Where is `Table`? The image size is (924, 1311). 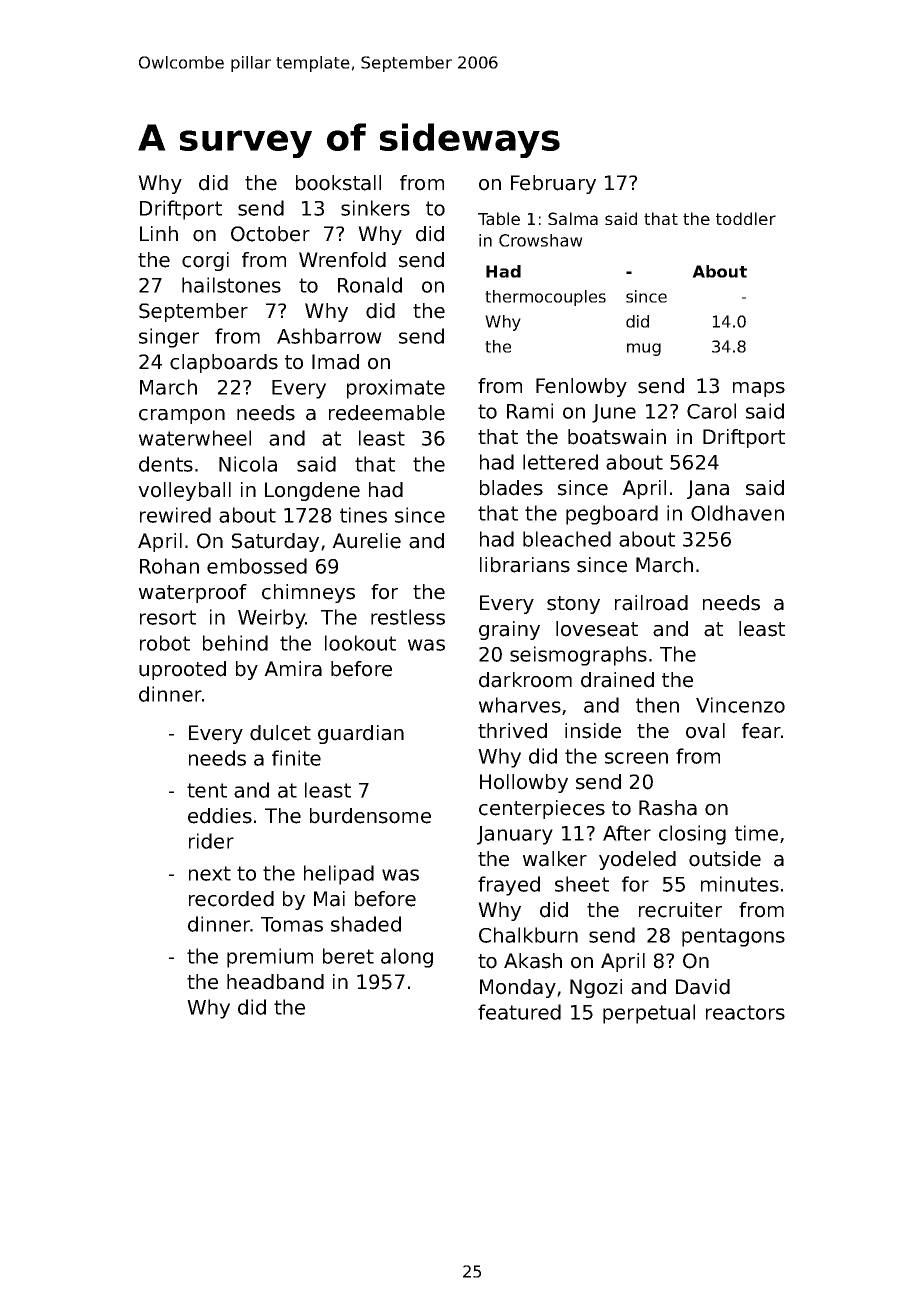
Table is located at coordinates (499, 218).
